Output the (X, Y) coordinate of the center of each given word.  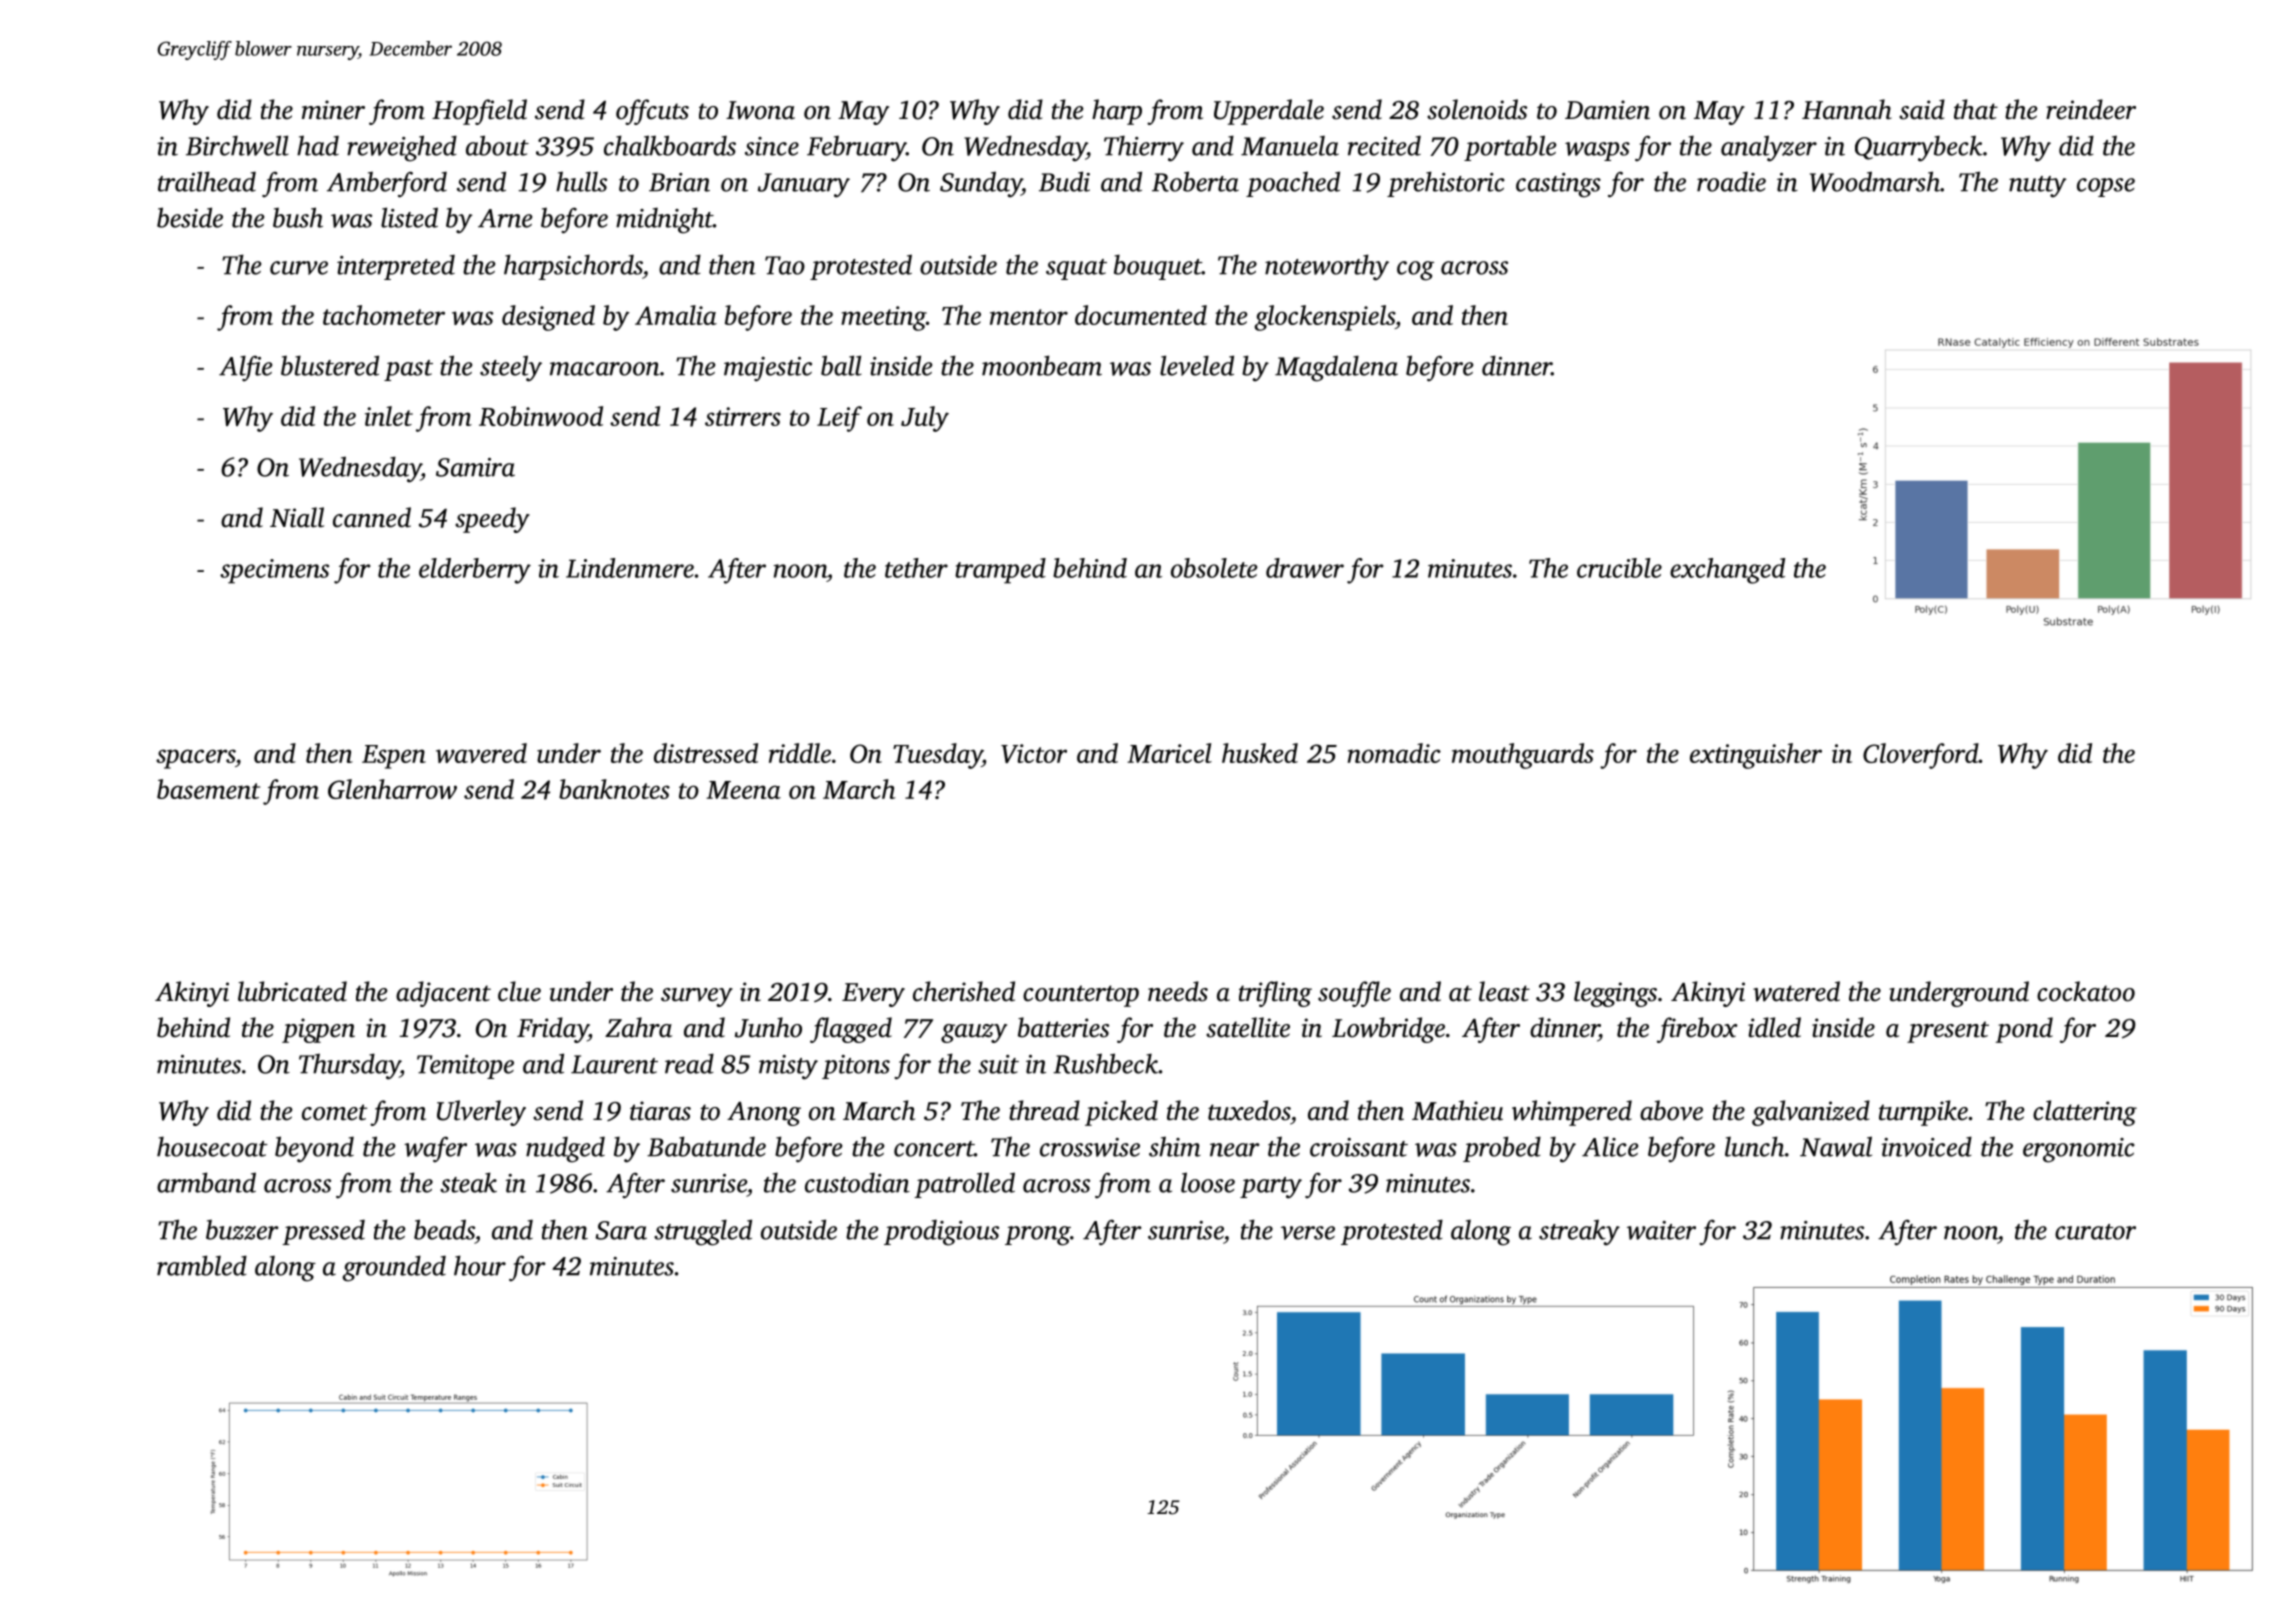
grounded (394, 1268)
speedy (492, 520)
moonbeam (1042, 365)
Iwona (760, 110)
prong (1037, 1236)
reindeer (2091, 109)
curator (2095, 1232)
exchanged (1727, 571)
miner (333, 110)
